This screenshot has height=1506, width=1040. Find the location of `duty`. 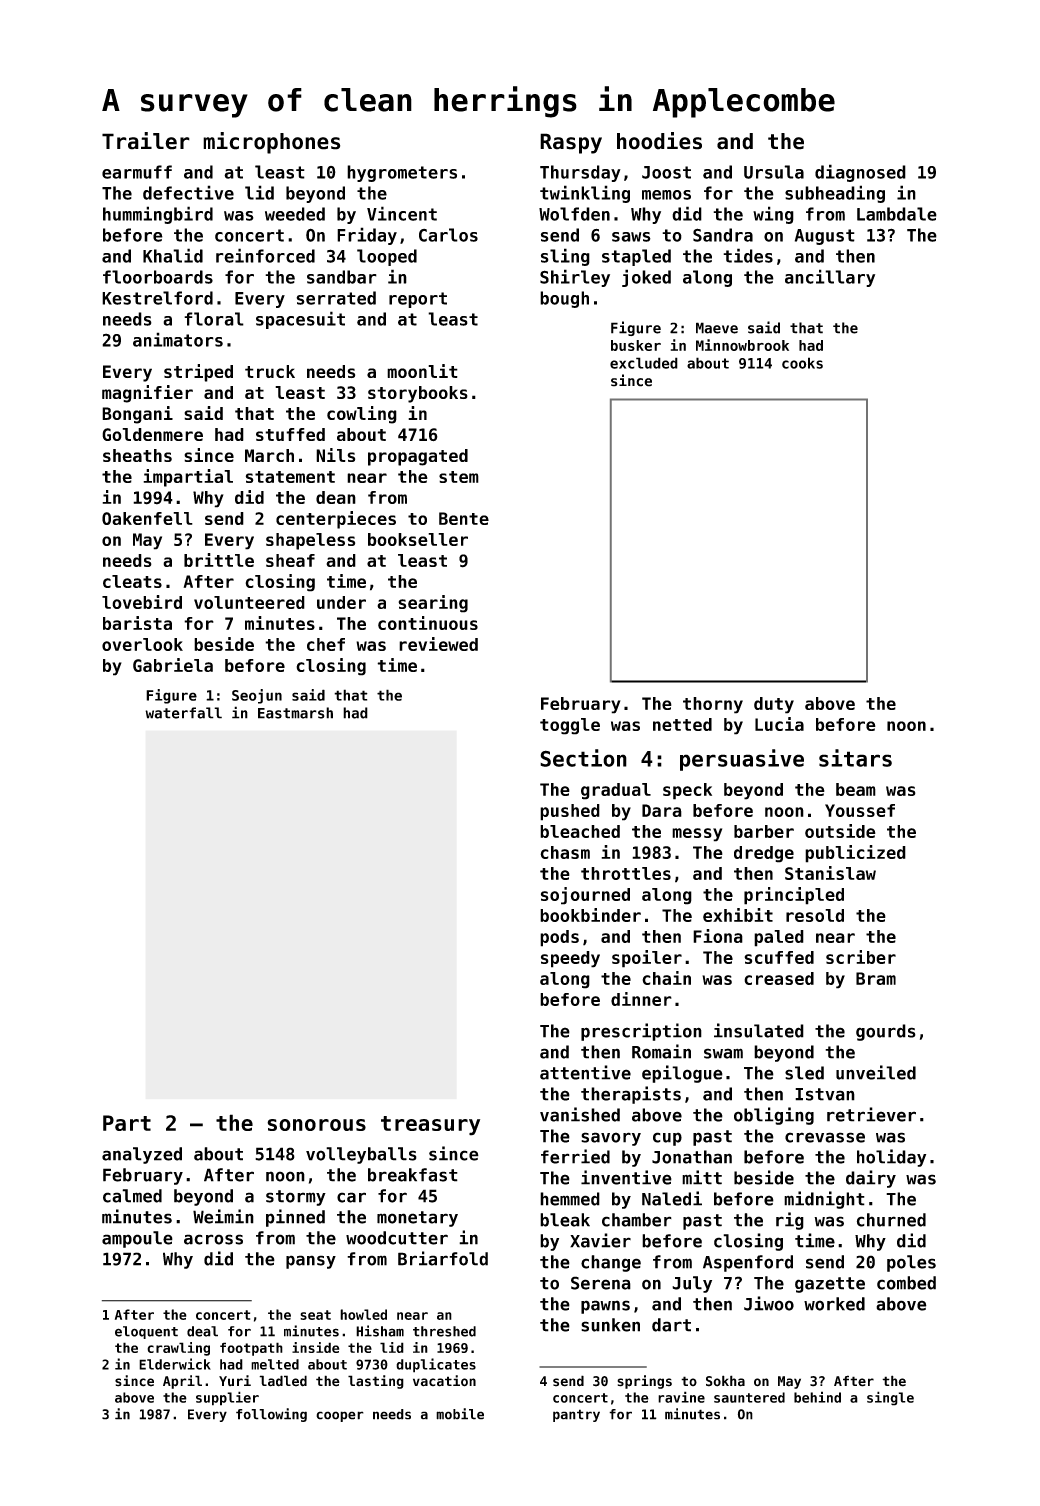

duty is located at coordinates (774, 705).
